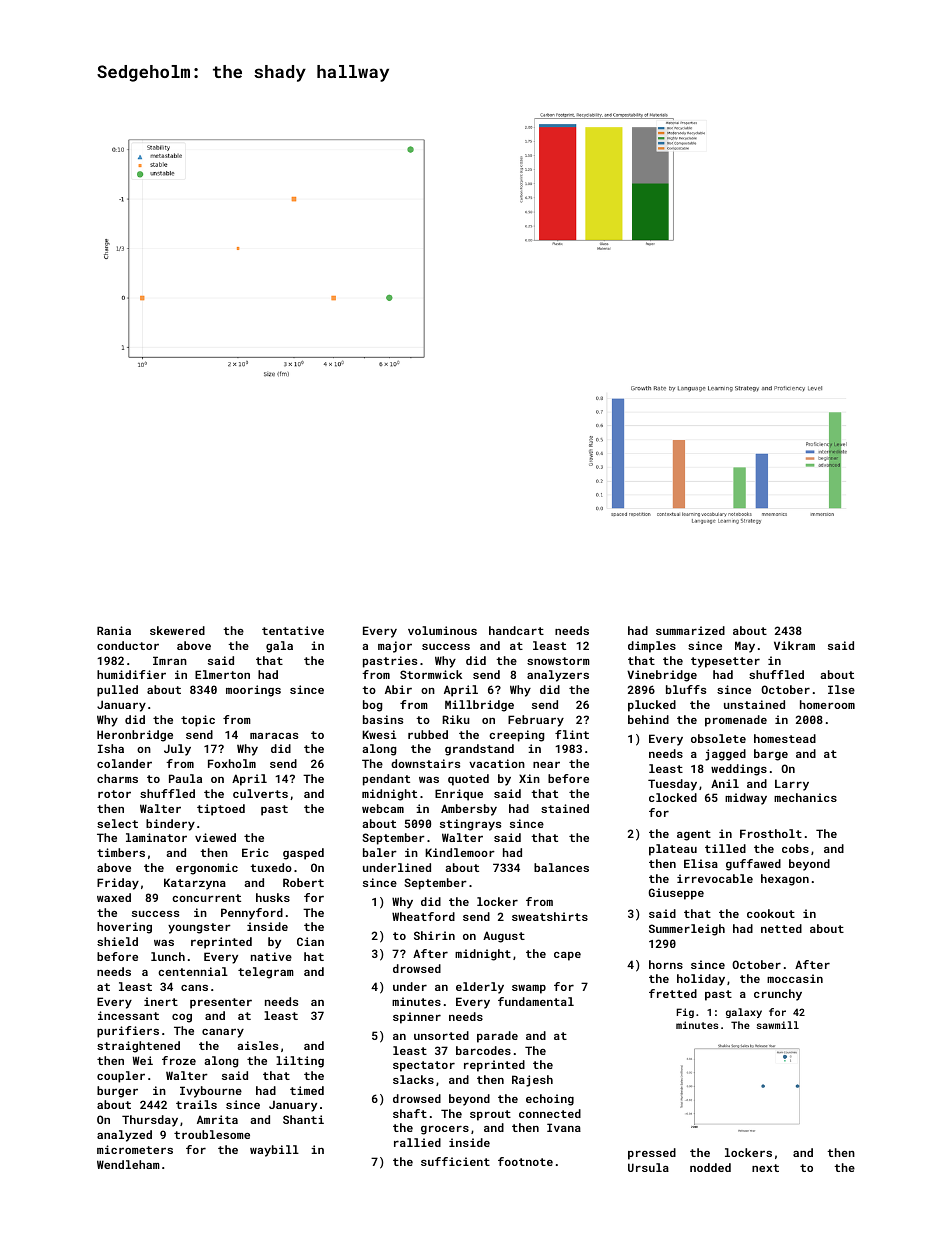 The image size is (952, 1233). What do you see at coordinates (170, 825) in the document?
I see `bindery` at bounding box center [170, 825].
